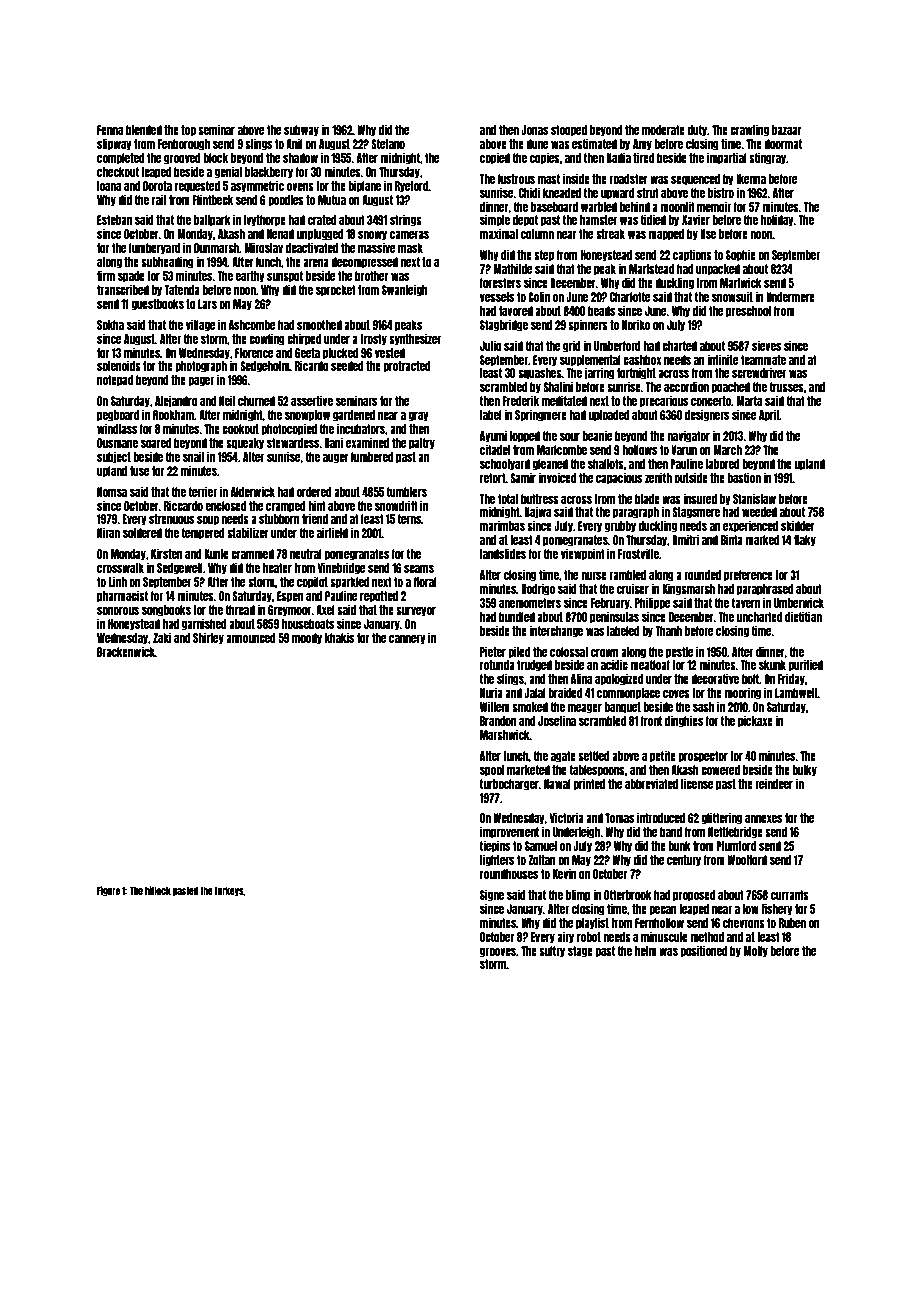 The height and width of the document is (1314, 924). What do you see at coordinates (663, 130) in the document?
I see `moderate` at bounding box center [663, 130].
